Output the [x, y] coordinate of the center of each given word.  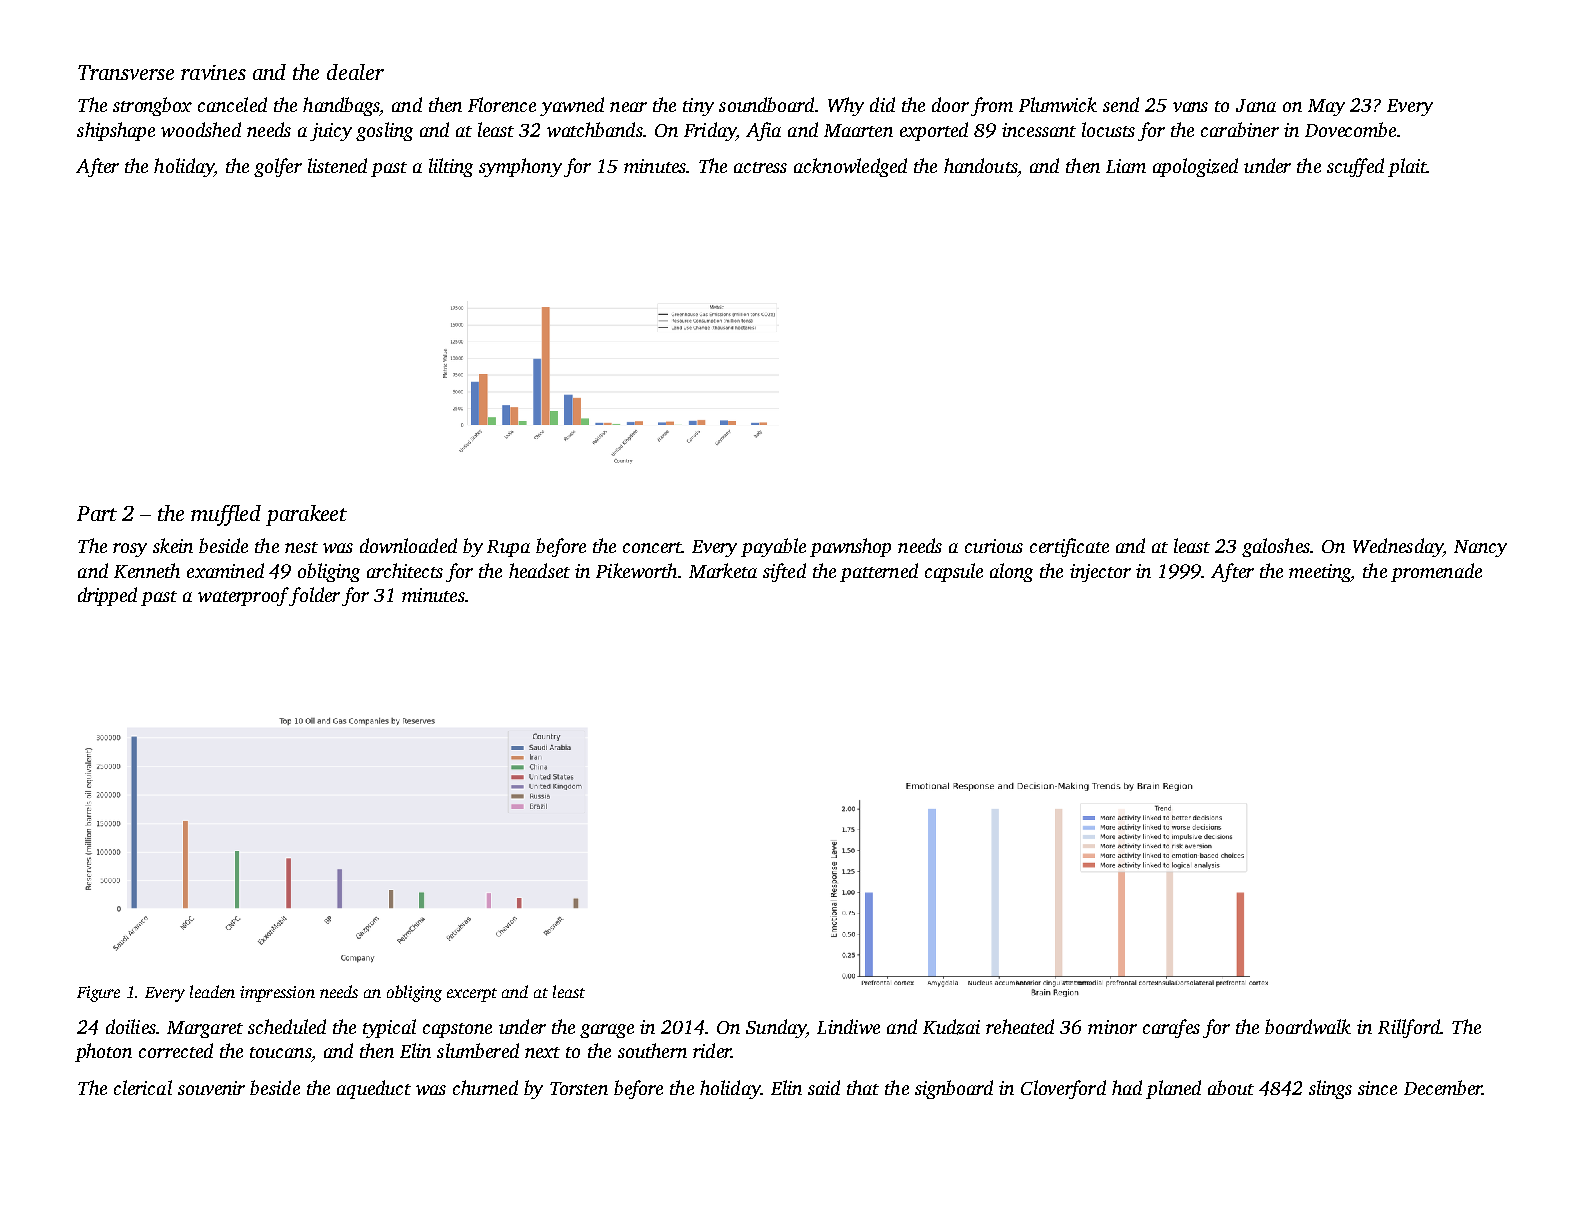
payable [773, 547]
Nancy [1480, 548]
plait [1407, 167]
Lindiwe [848, 1026]
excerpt [472, 995]
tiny [698, 107]
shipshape [116, 131]
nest [301, 547]
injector [1100, 573]
